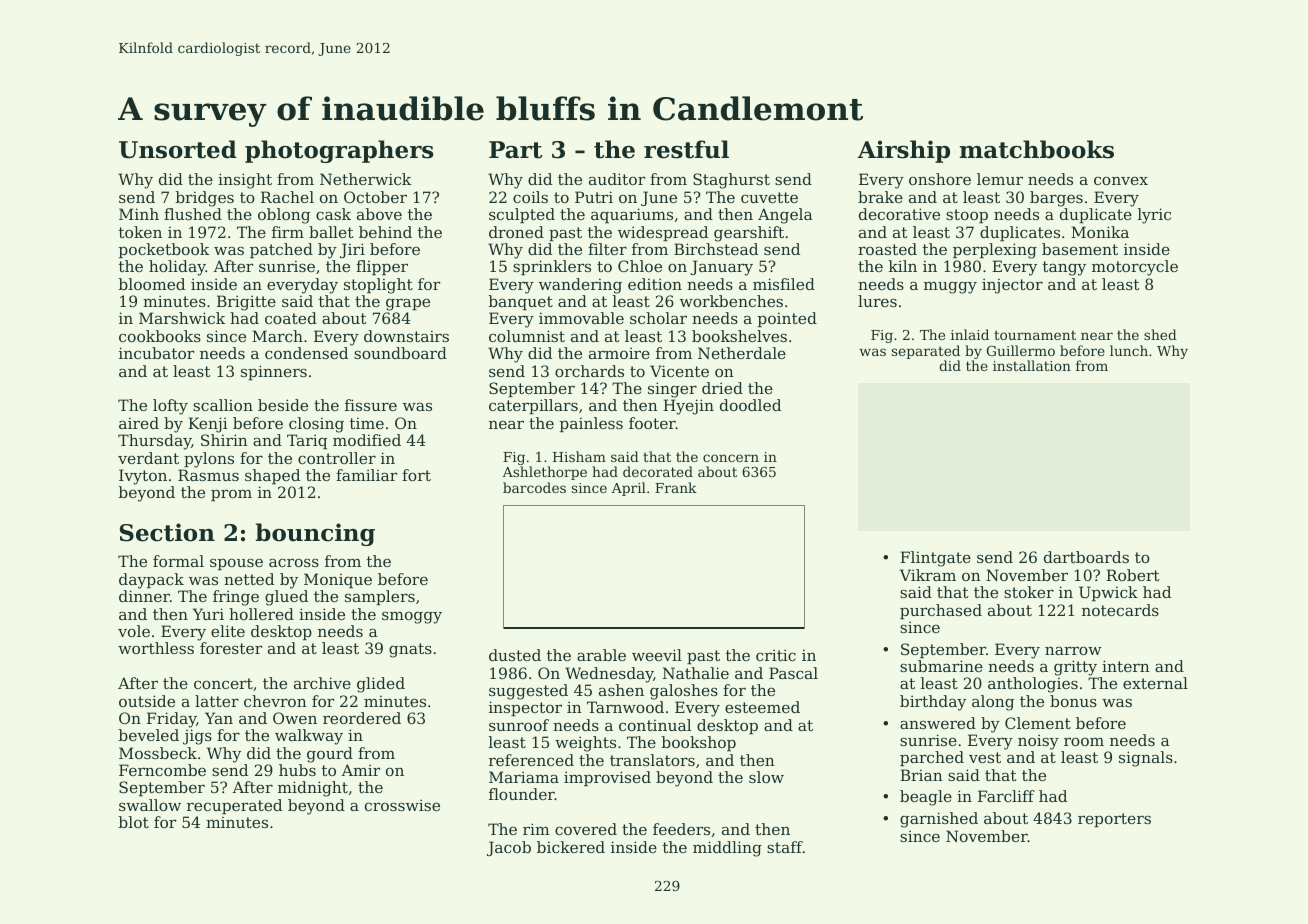 The image size is (1308, 924). I want to click on Frank, so click(676, 487).
